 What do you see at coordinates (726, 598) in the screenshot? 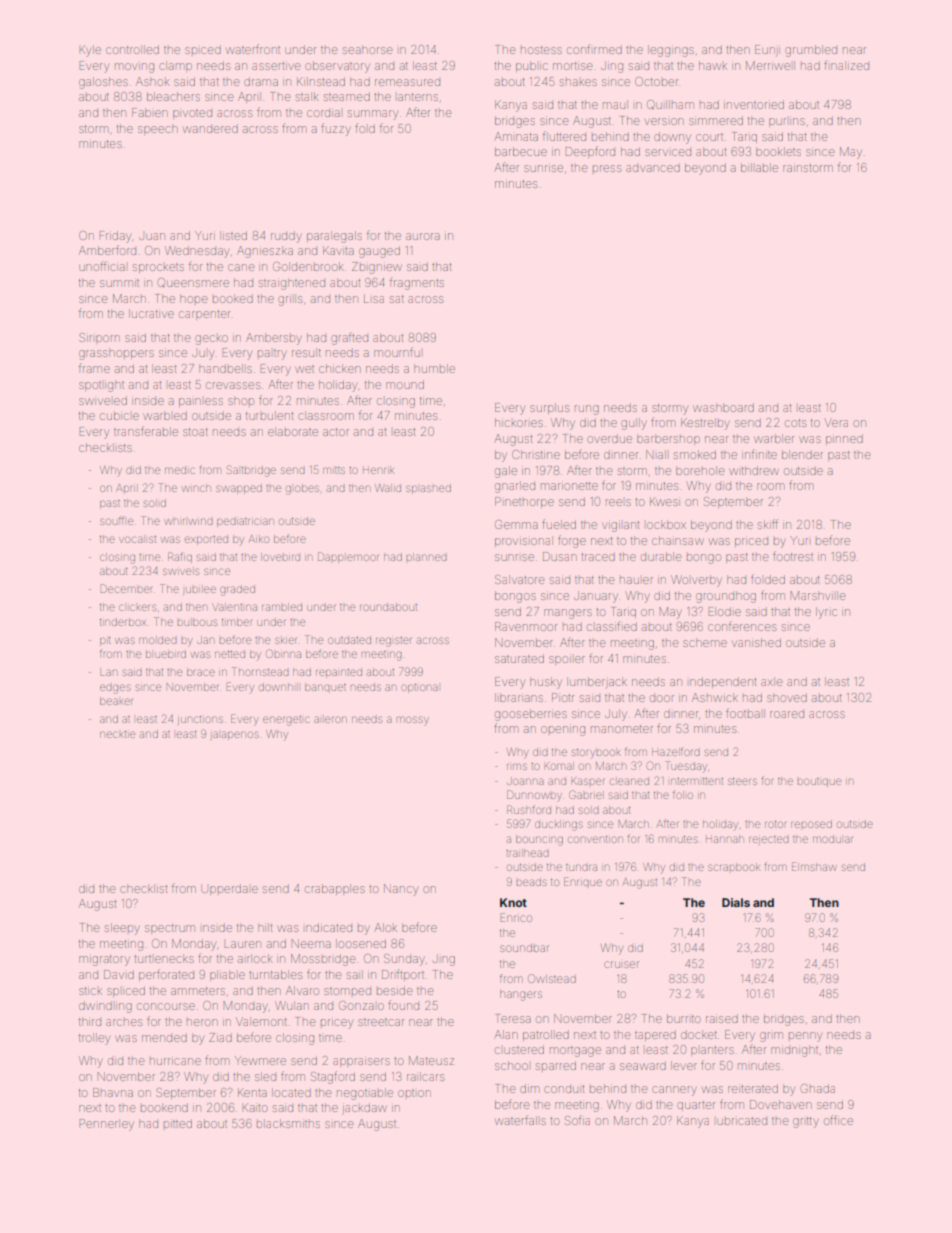
I see `groundhog` at bounding box center [726, 598].
